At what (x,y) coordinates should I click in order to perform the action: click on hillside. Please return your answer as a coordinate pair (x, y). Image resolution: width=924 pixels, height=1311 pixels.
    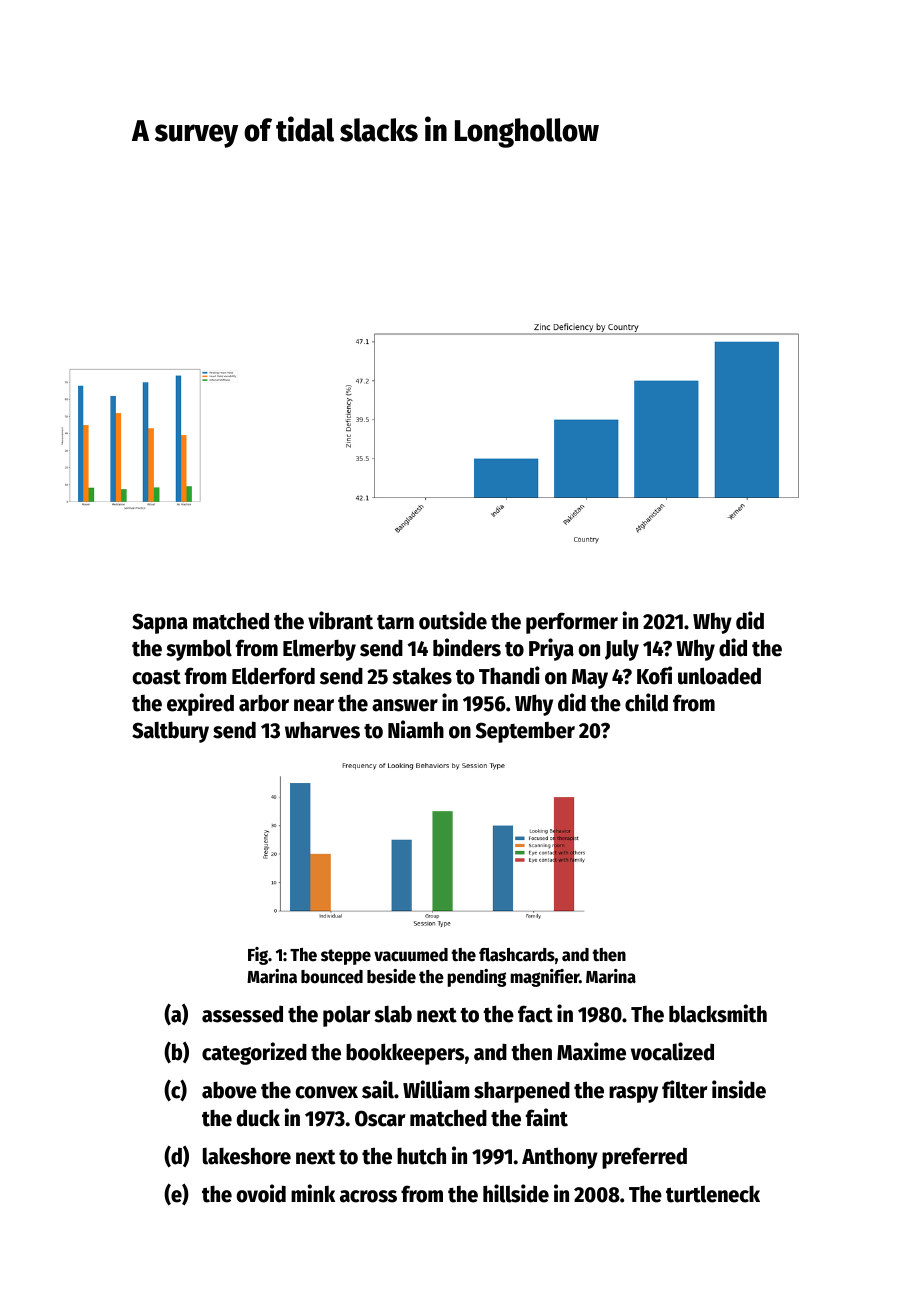
    Looking at the image, I should click on (516, 1193).
